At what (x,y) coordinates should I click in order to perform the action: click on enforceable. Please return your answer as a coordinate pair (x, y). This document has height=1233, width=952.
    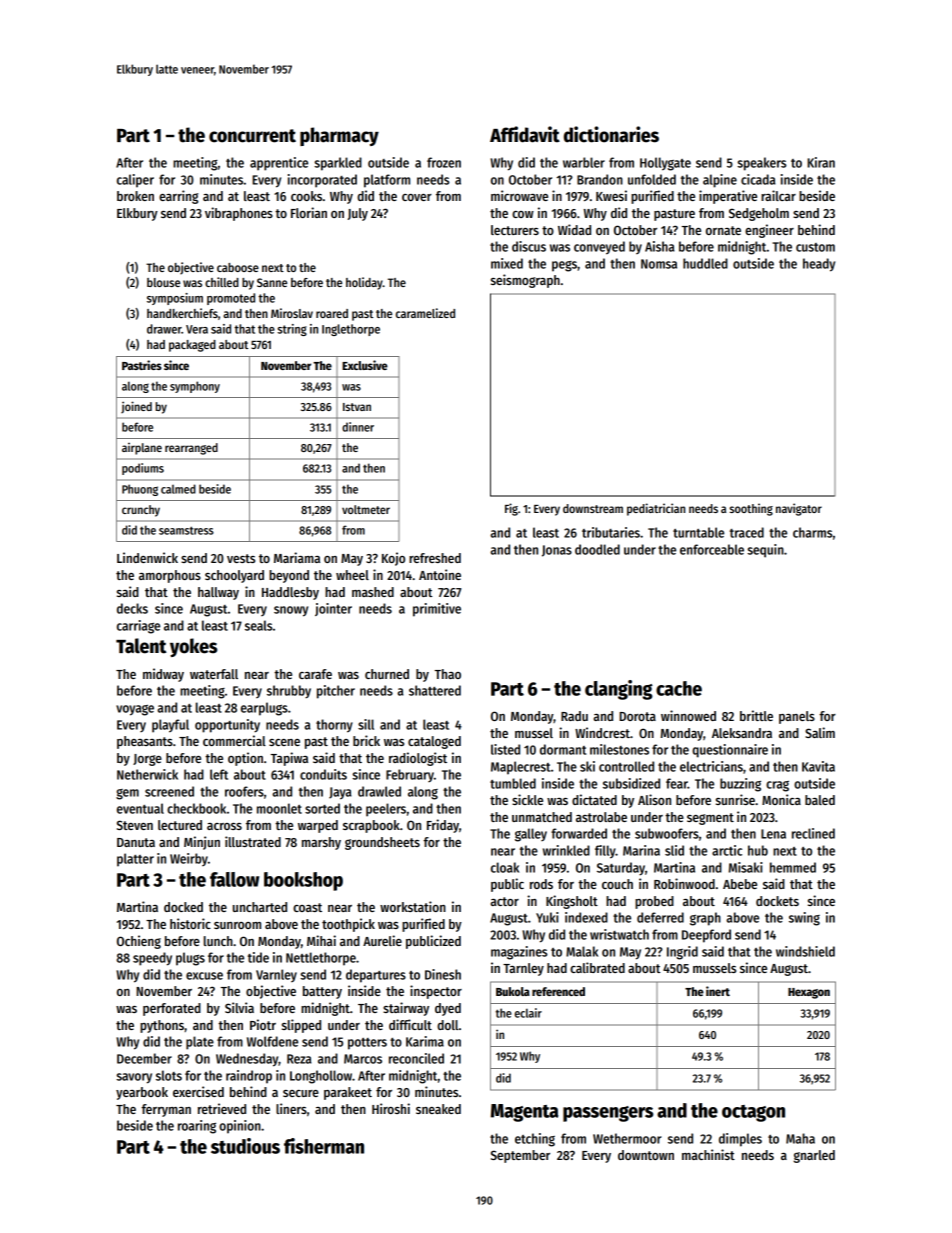
    Looking at the image, I should click on (712, 549).
